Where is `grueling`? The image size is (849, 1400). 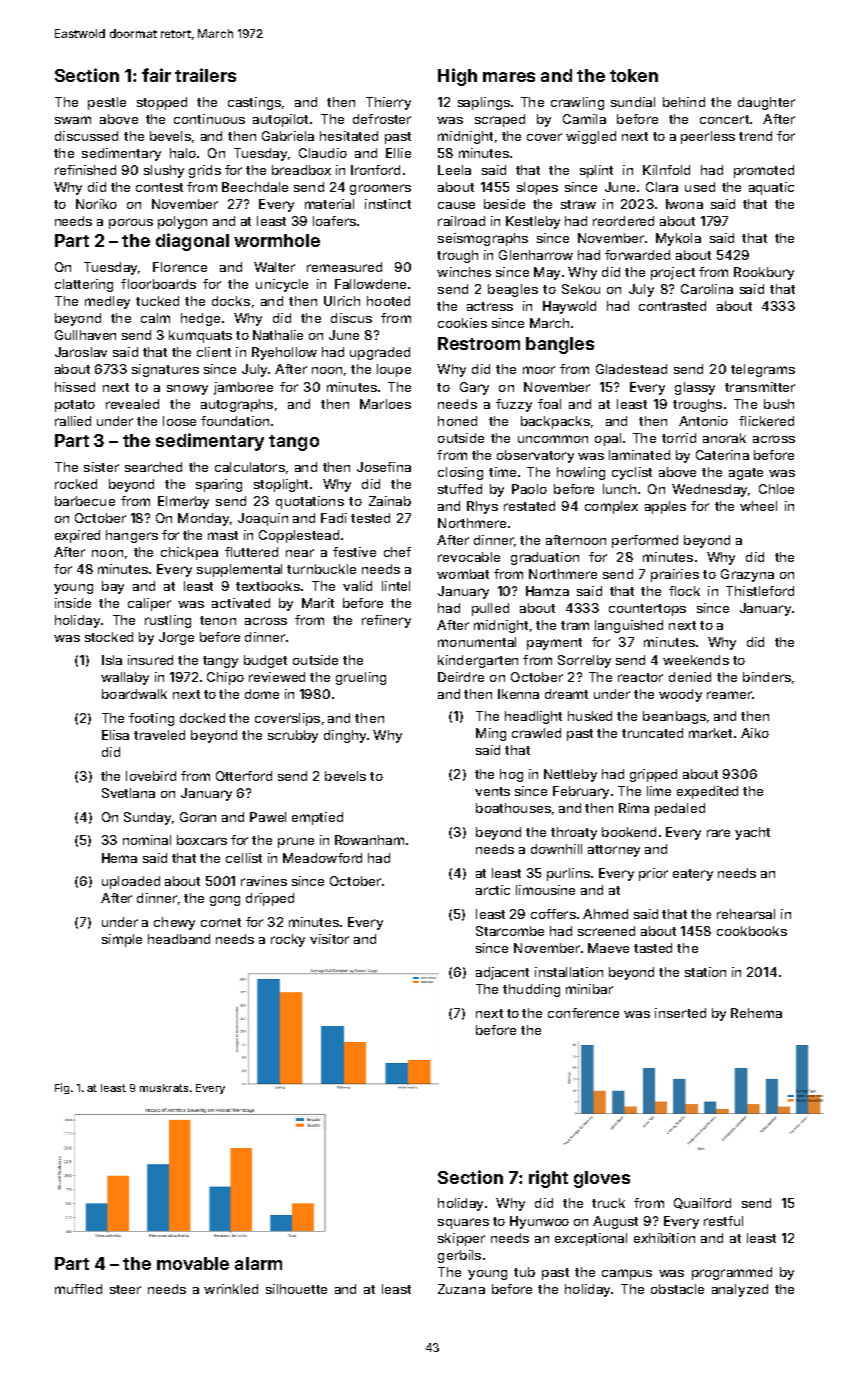 grueling is located at coordinates (361, 678).
